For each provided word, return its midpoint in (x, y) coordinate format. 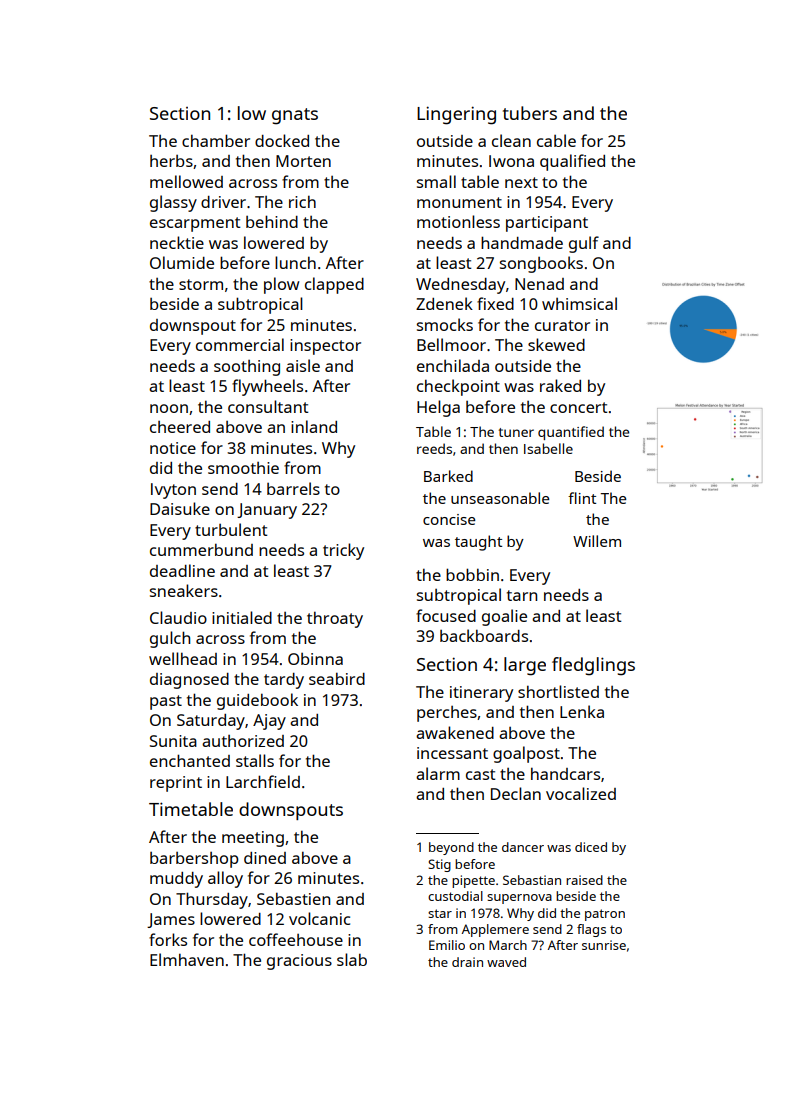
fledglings (593, 666)
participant (547, 224)
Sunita (173, 741)
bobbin (472, 574)
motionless (458, 221)
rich (302, 201)
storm (201, 284)
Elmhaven (187, 959)
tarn (522, 595)
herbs (171, 161)
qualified (572, 162)
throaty (335, 619)
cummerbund (201, 549)
